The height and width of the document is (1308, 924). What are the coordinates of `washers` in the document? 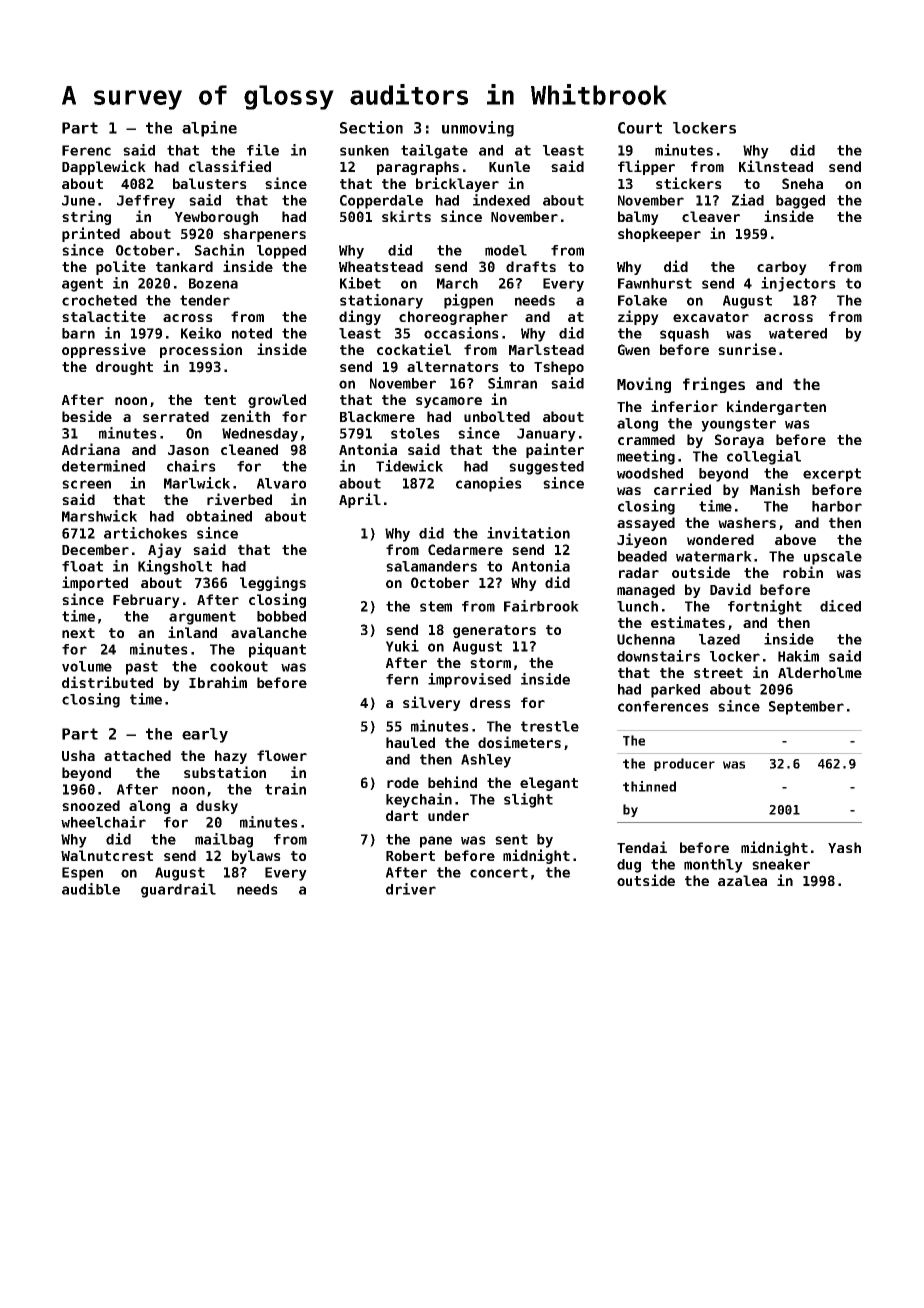 It's located at (747, 522).
